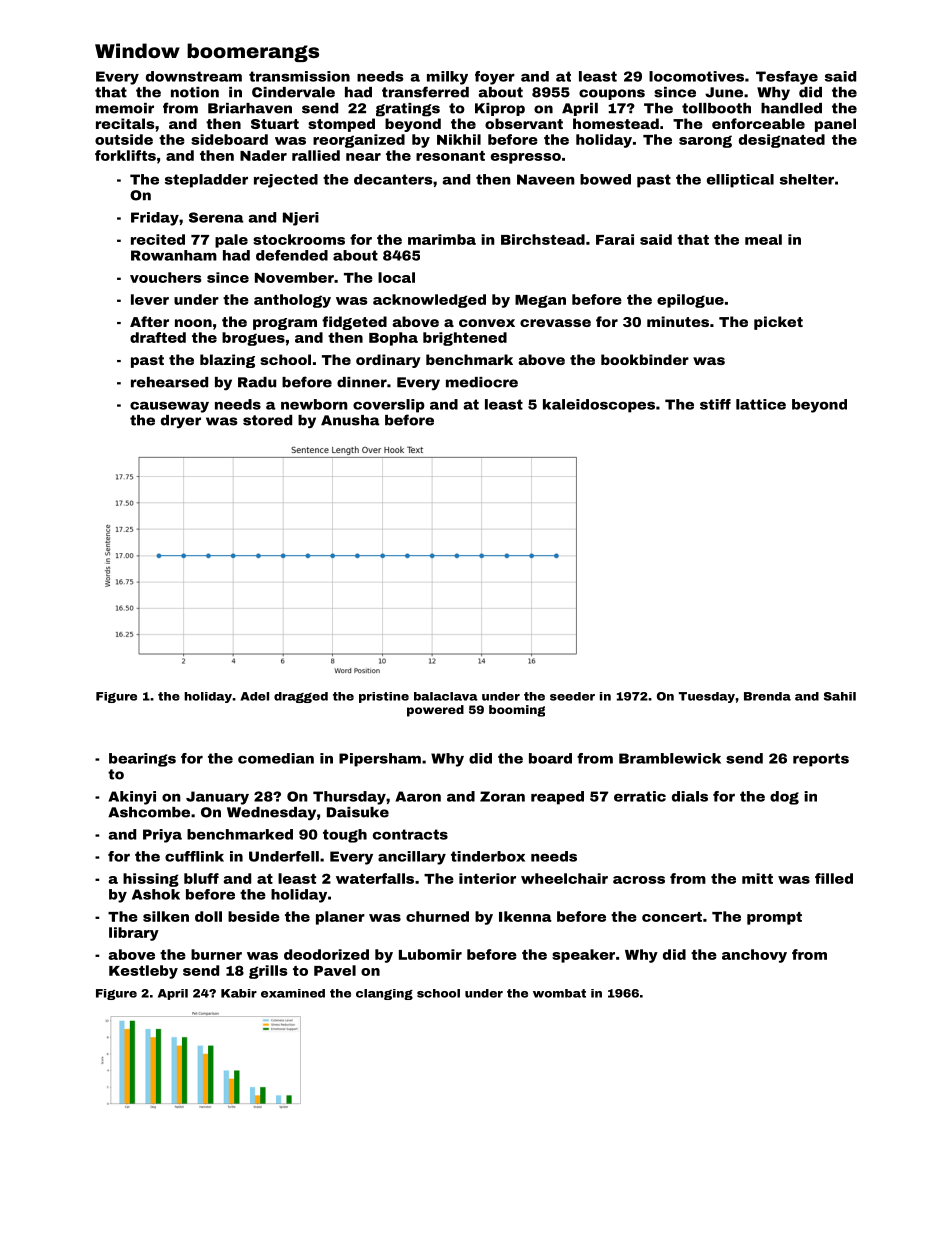 This screenshot has width=952, height=1233. Describe the element at coordinates (253, 52) in the screenshot. I see `boomerangs` at that location.
